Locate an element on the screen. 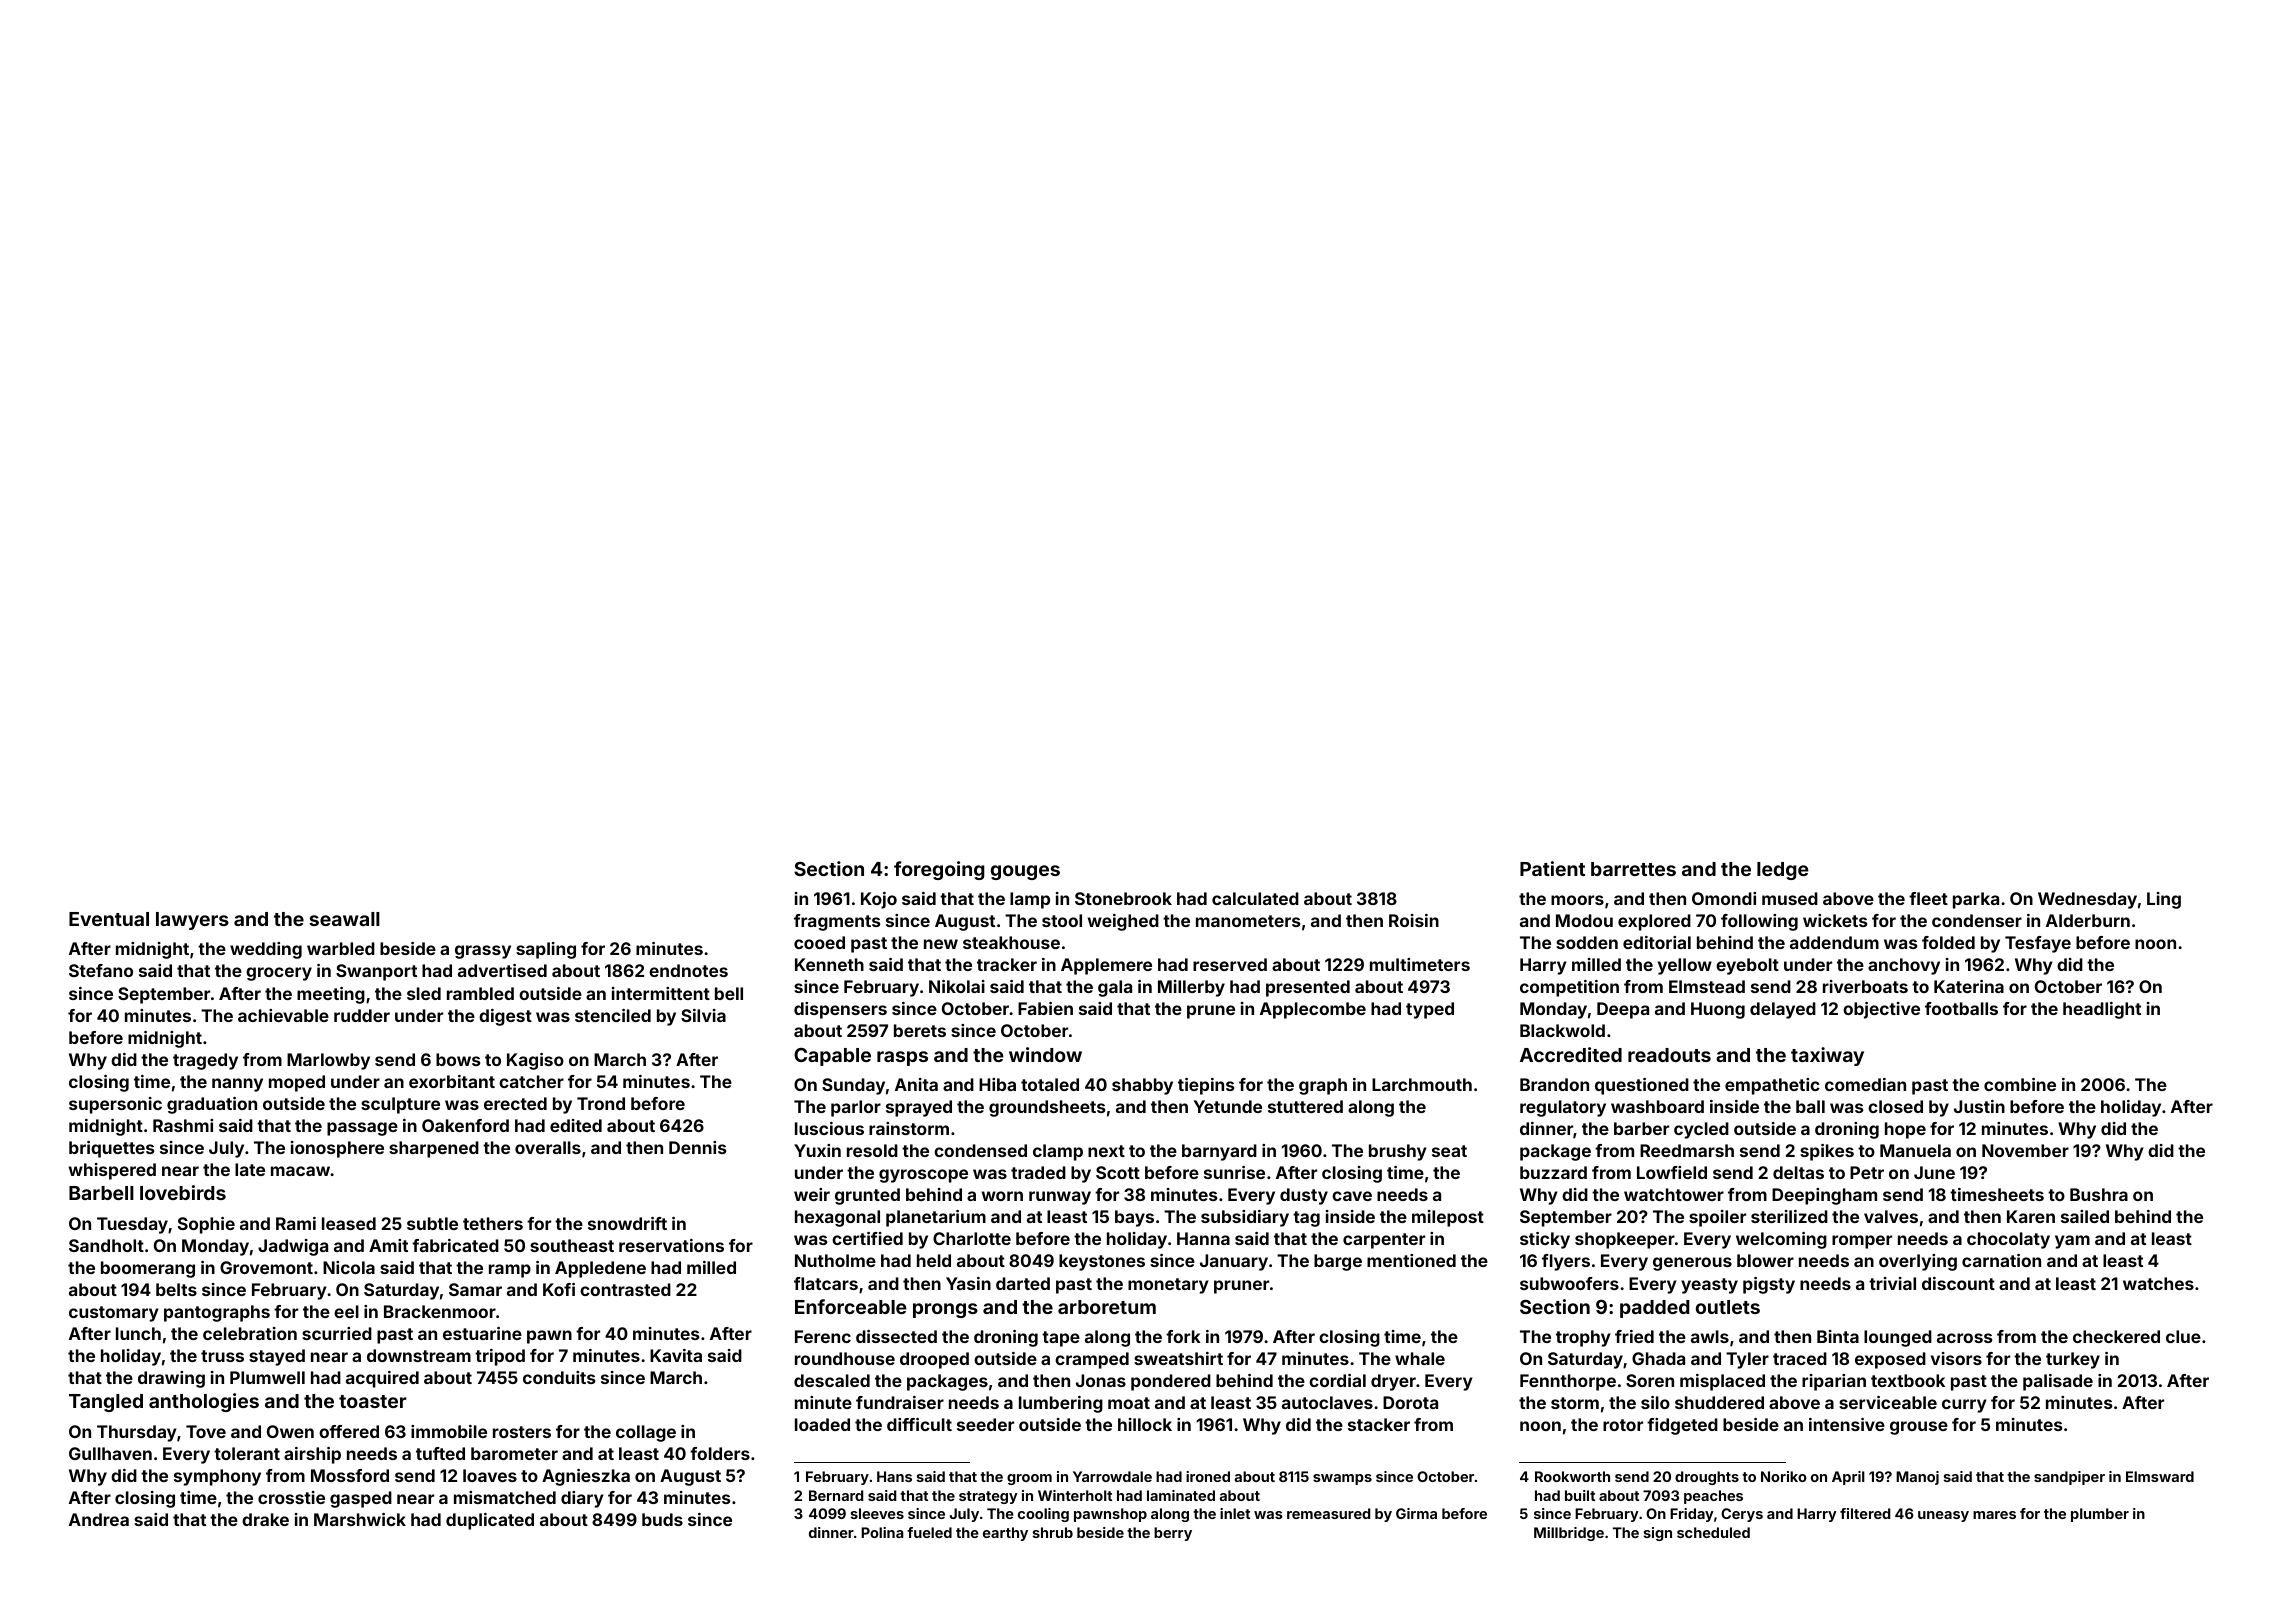  catcher is located at coordinates (531, 1081).
